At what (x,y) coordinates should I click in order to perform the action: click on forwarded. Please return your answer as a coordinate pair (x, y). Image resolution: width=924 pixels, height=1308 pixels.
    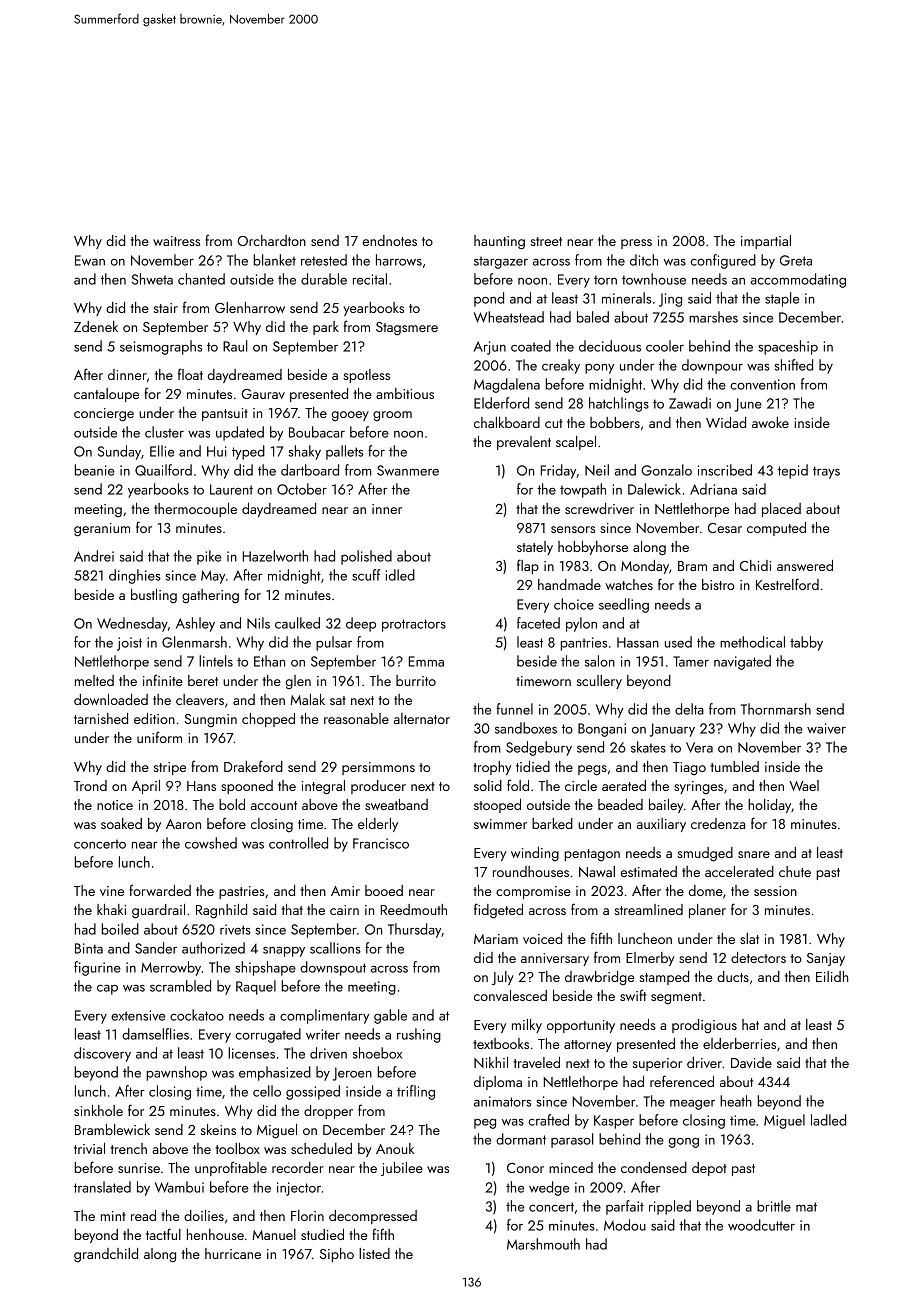
    Looking at the image, I should click on (160, 890).
